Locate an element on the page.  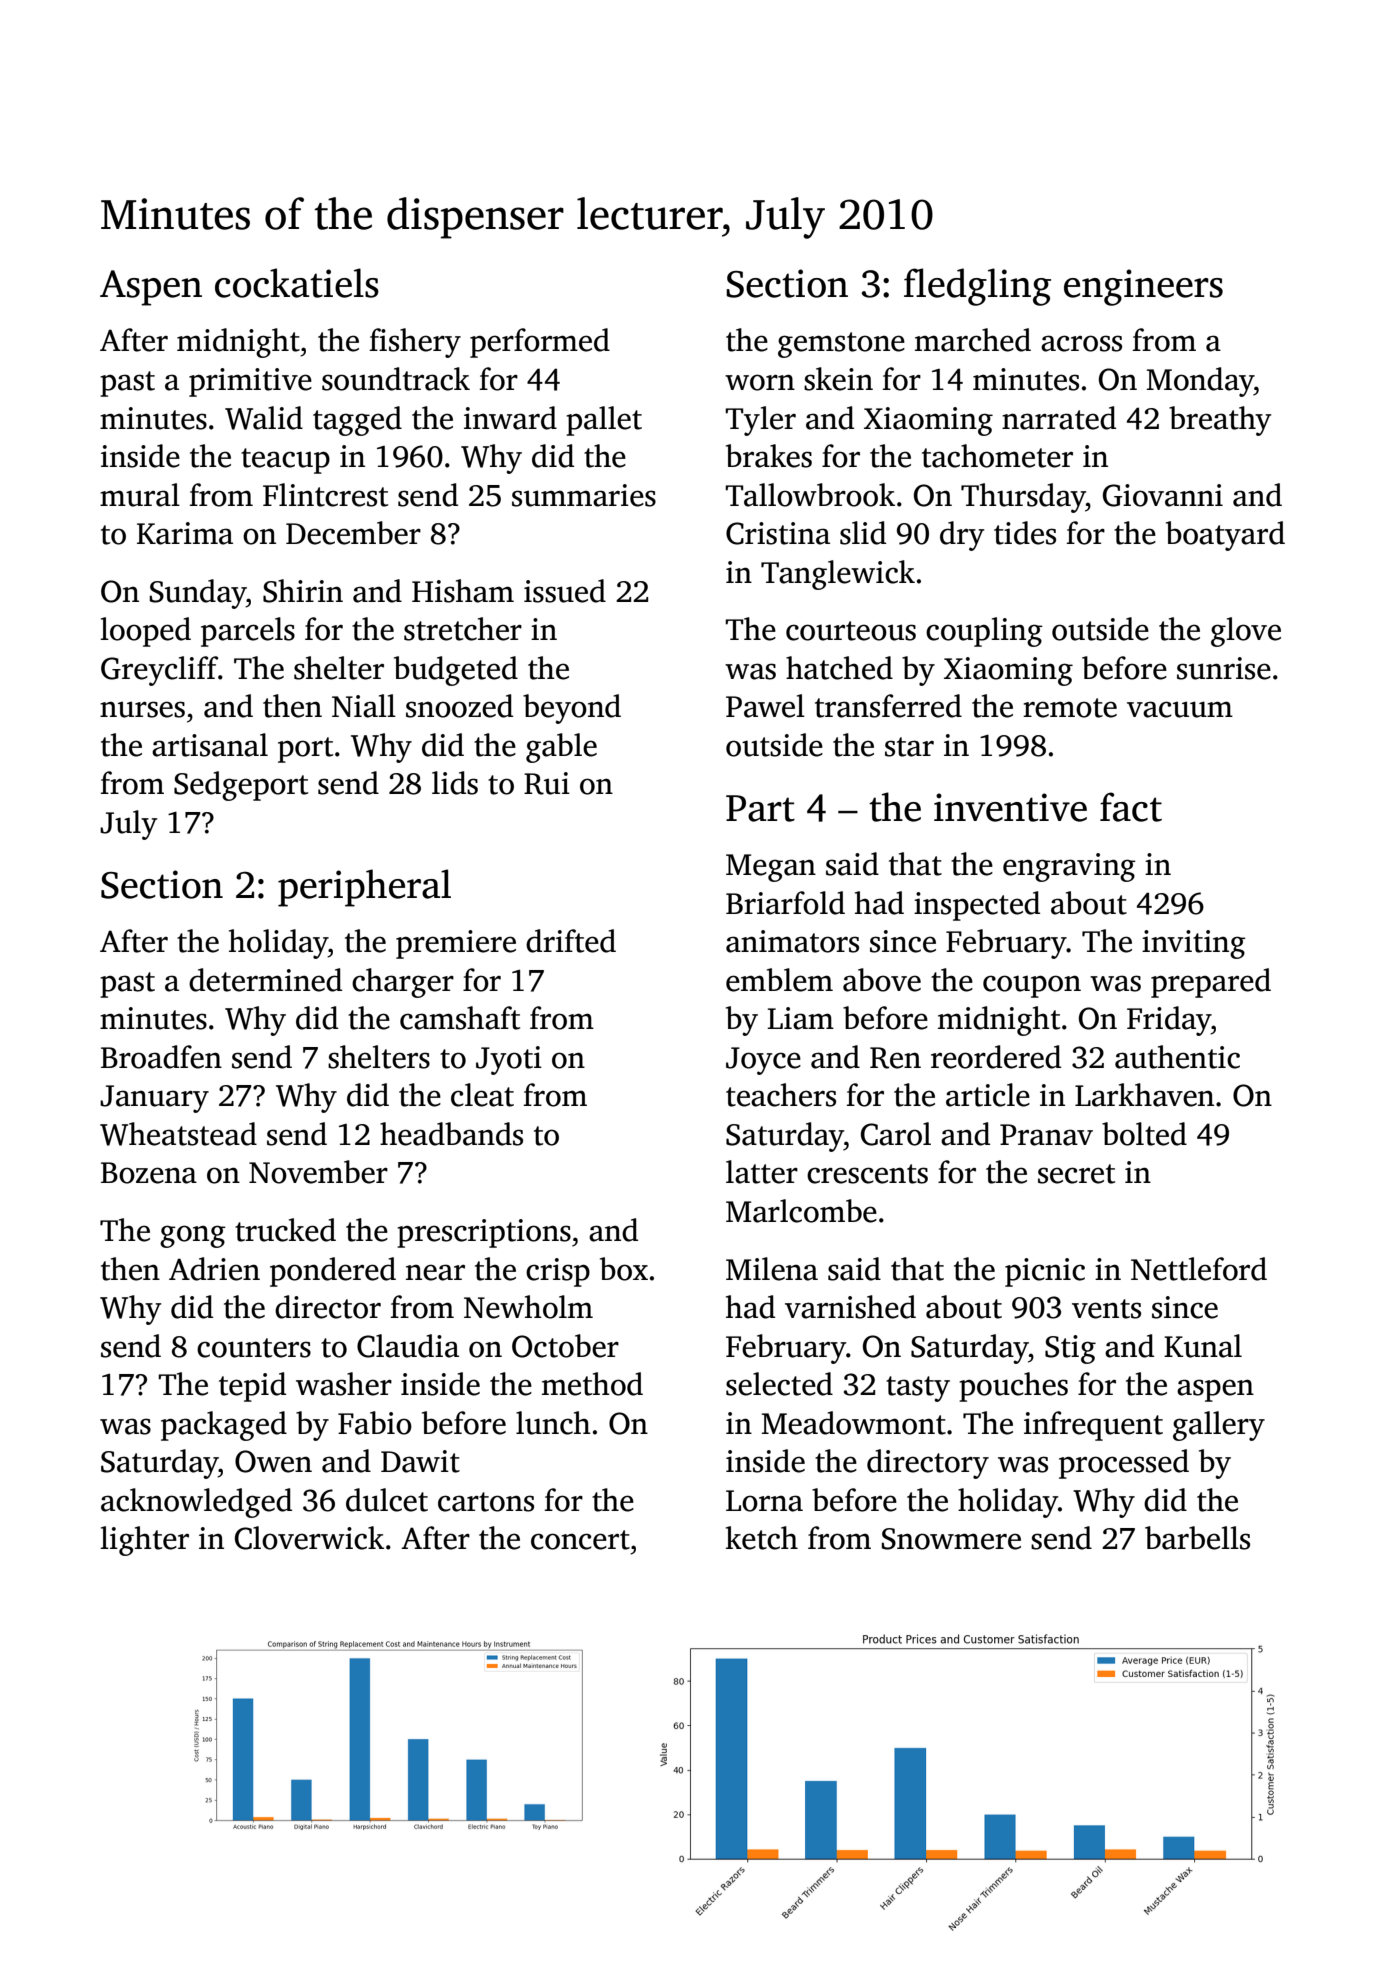
Nettleford is located at coordinates (1199, 1269).
